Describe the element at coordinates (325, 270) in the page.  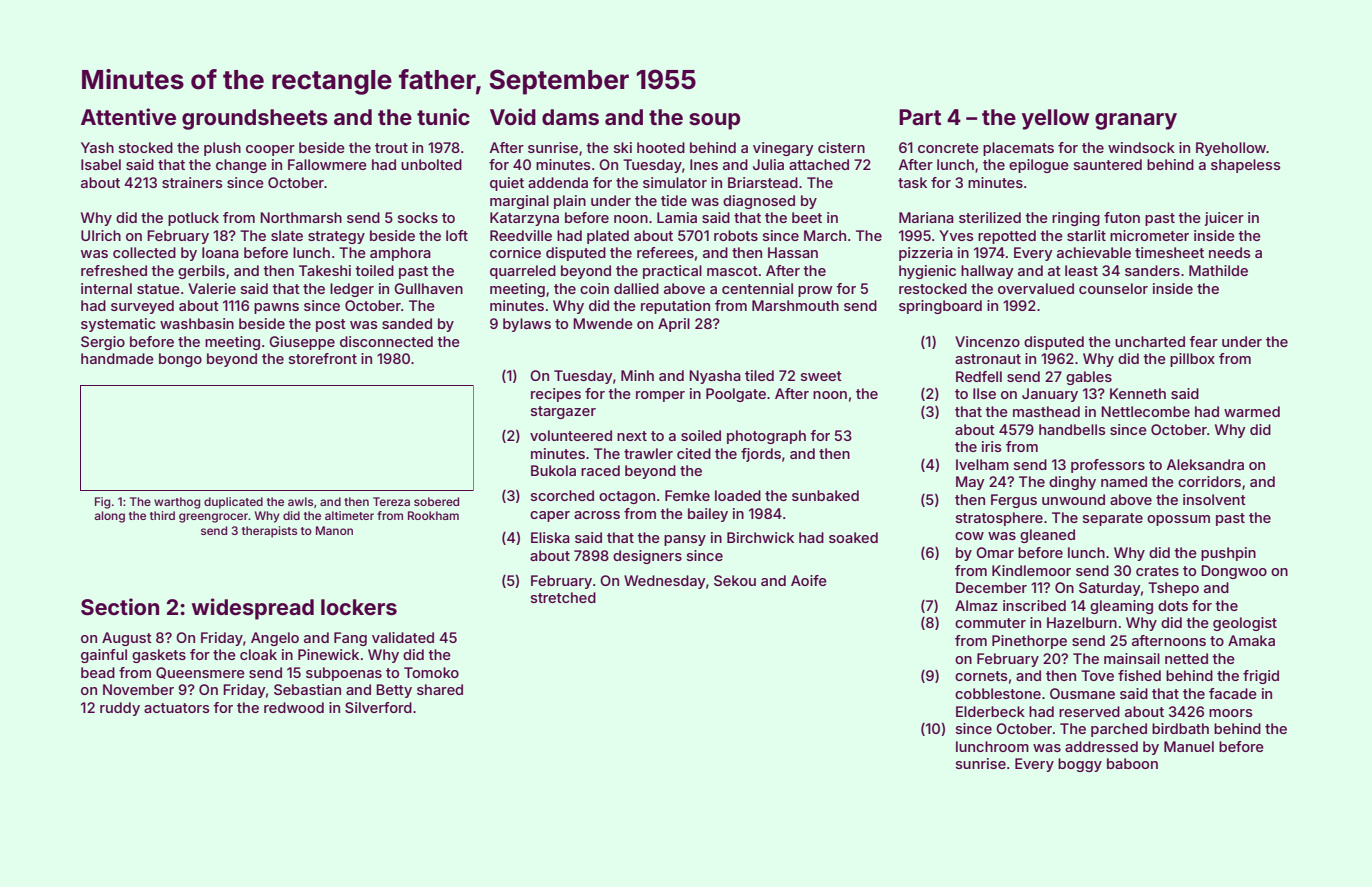
I see `Takeshi` at that location.
